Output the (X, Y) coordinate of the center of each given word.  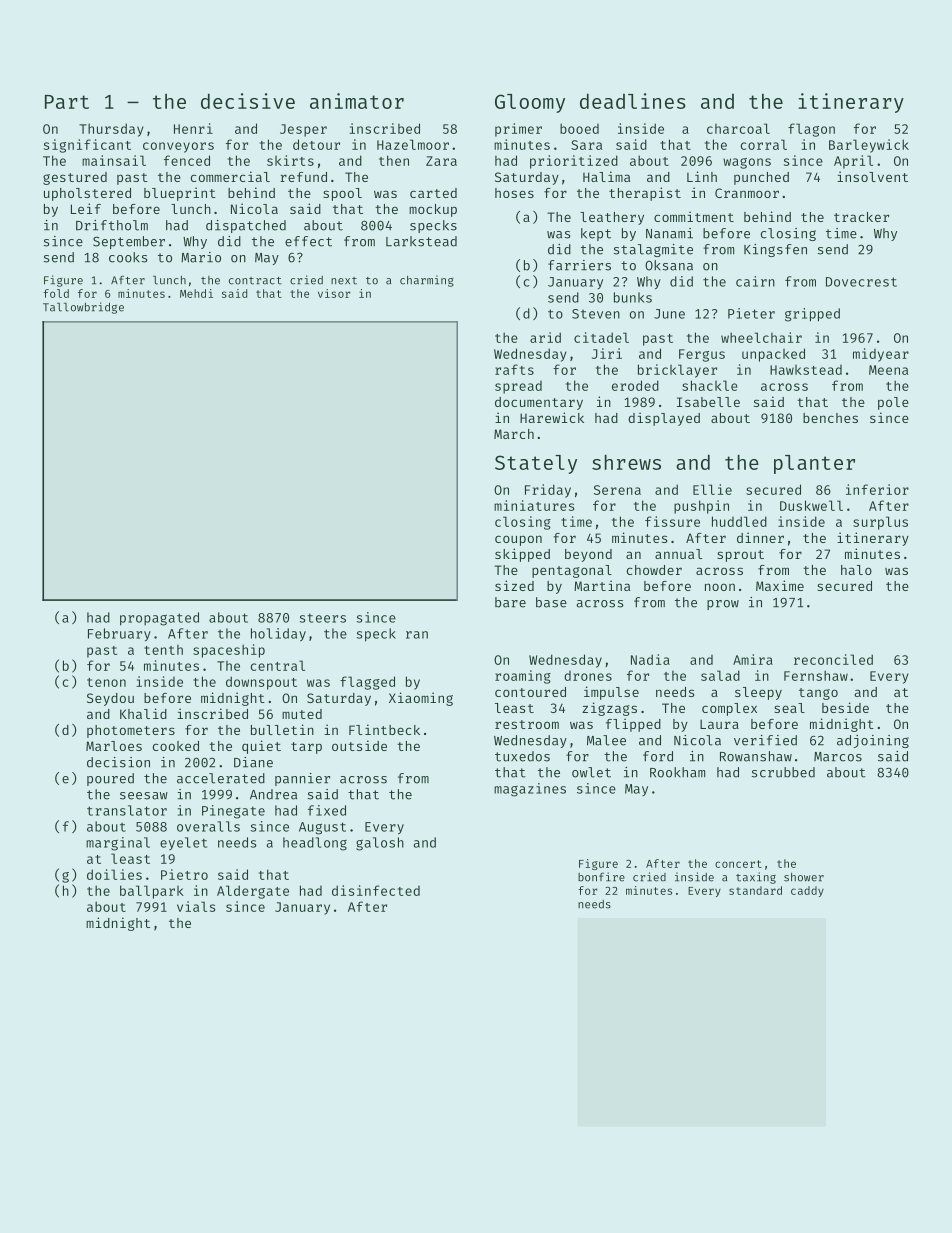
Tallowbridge (83, 308)
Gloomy (530, 103)
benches (830, 418)
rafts (514, 369)
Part (67, 102)
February (119, 634)
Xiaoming (421, 699)
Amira (753, 659)
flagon (811, 130)
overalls (208, 826)
